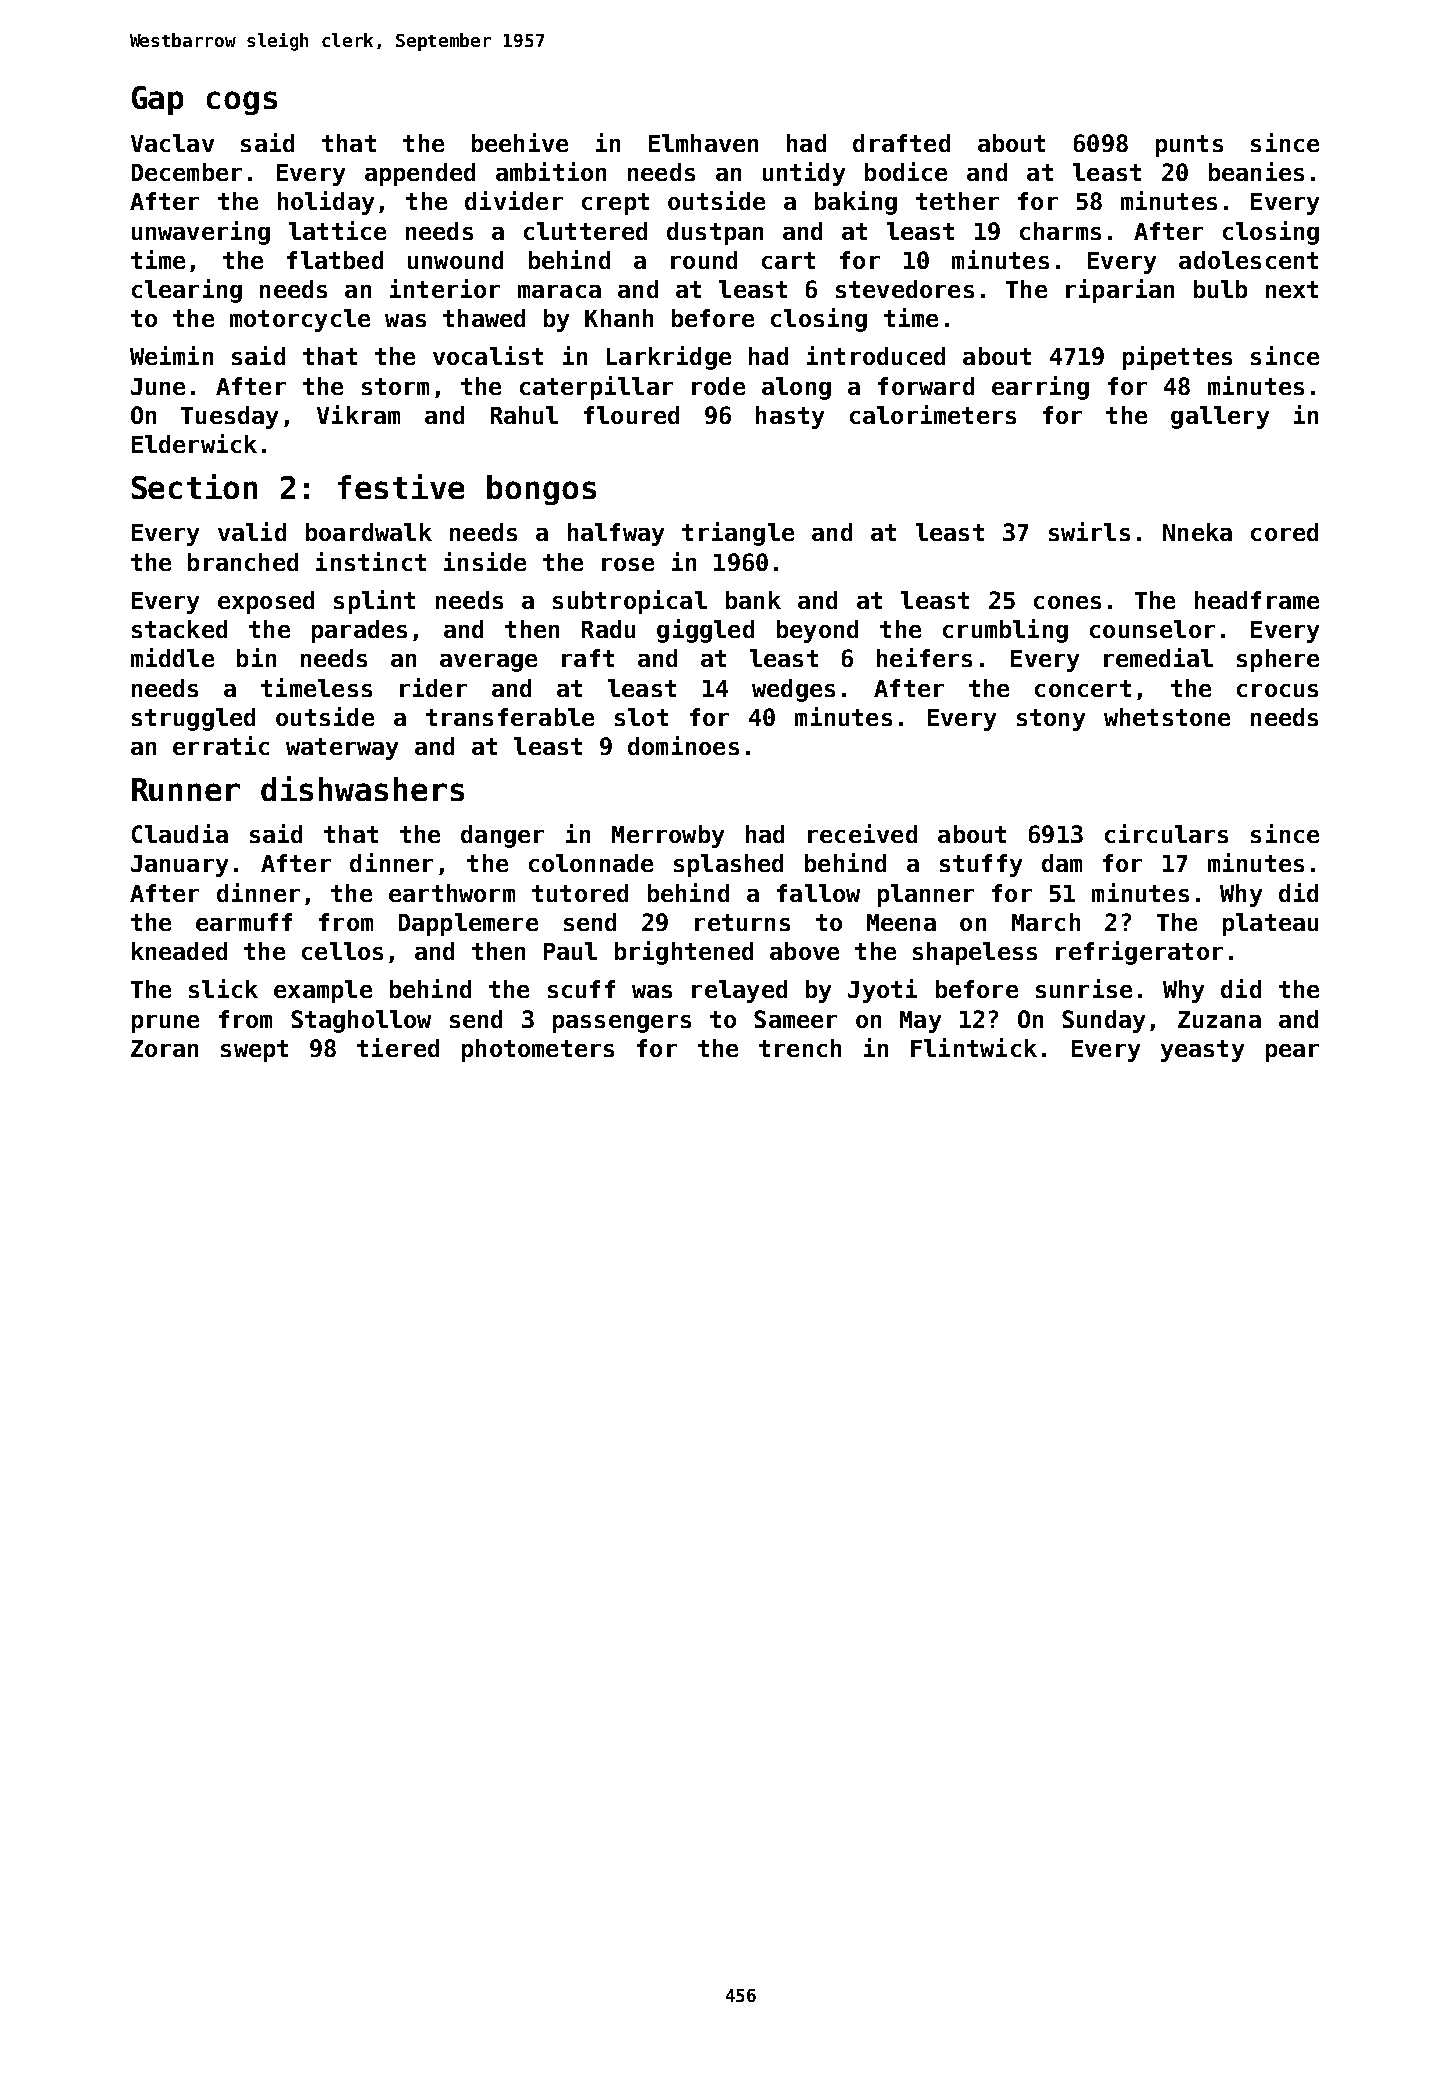 This screenshot has height=2100, width=1450. I want to click on gallery, so click(1220, 417).
